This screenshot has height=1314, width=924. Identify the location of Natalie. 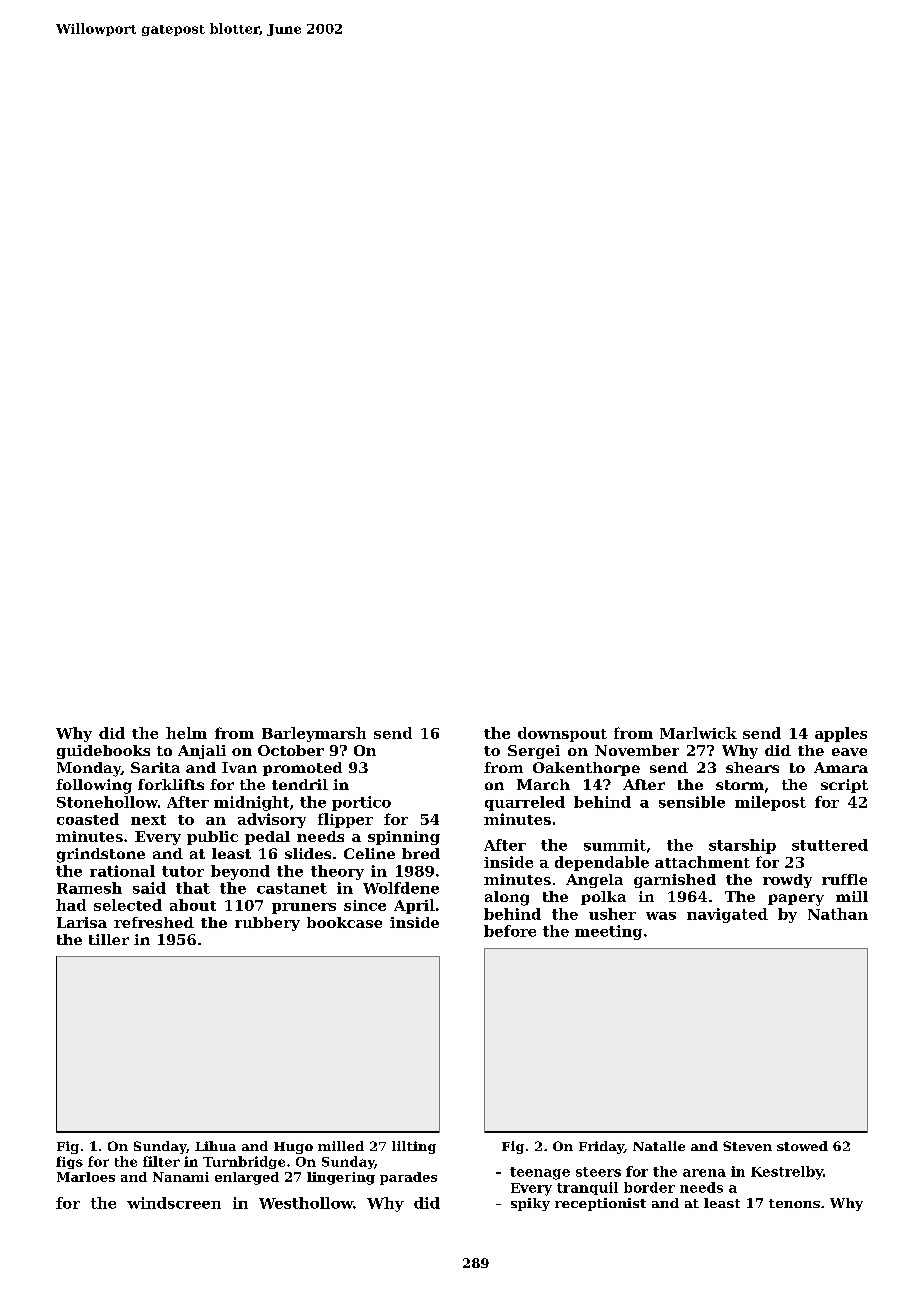
(659, 1146).
